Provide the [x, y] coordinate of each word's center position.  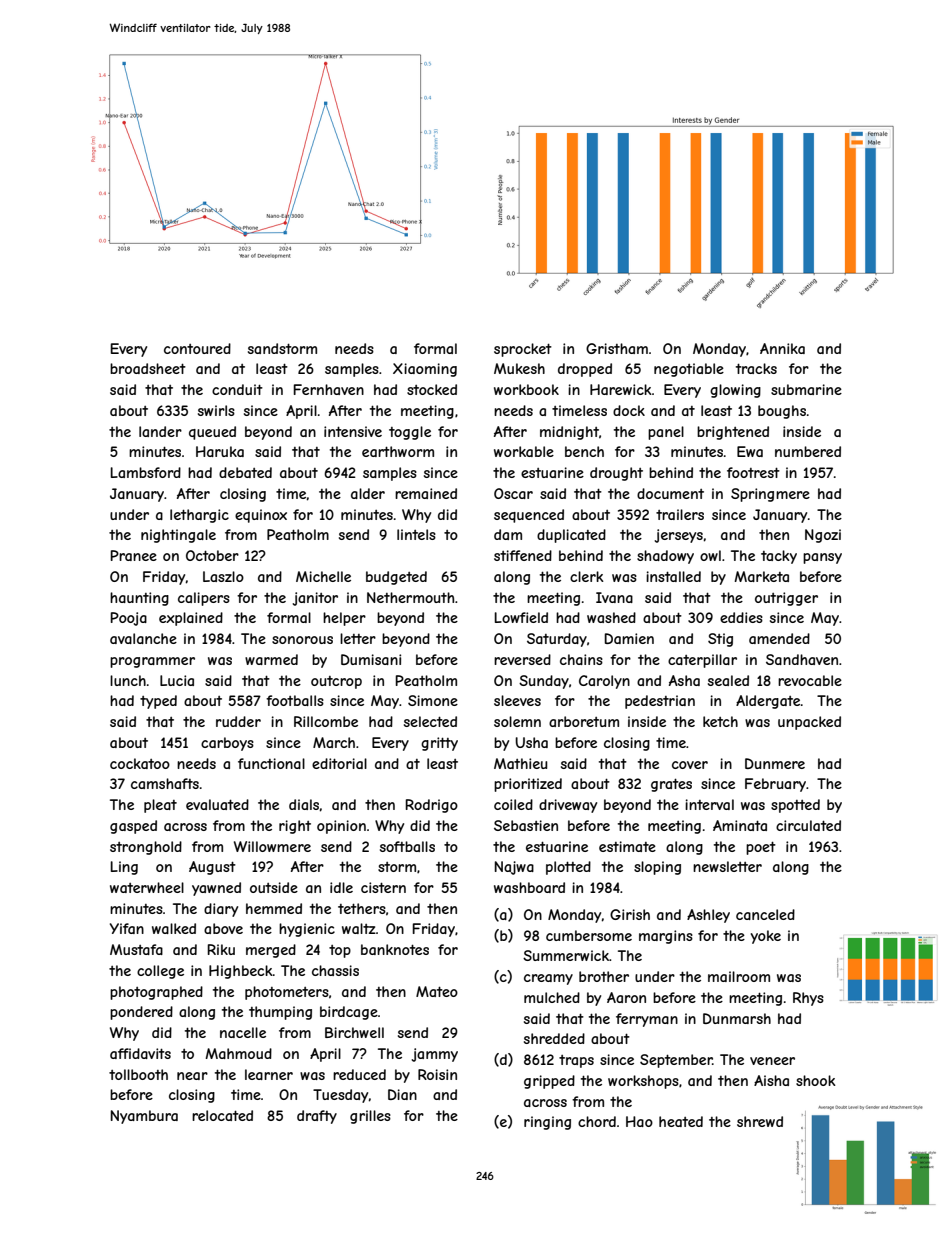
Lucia [177, 680]
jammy [435, 1055]
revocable [810, 680]
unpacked [809, 723]
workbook [526, 389]
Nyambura [144, 1117]
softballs [407, 846]
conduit [237, 389]
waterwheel [147, 887]
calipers [204, 599]
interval [709, 804]
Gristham [617, 348]
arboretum [584, 721]
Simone [433, 700]
